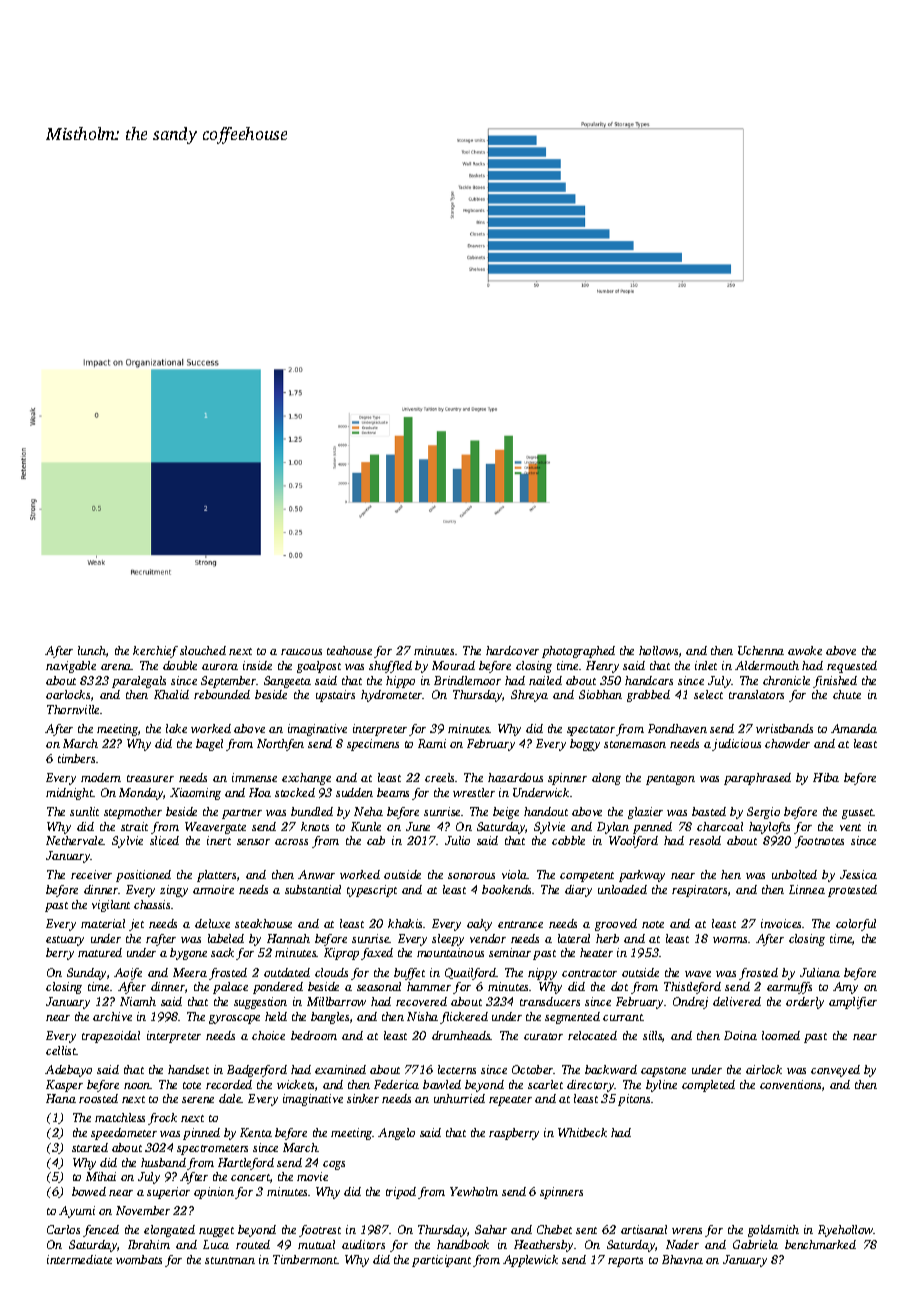 Image resolution: width=924 pixels, height=1308 pixels. What do you see at coordinates (349, 650) in the screenshot?
I see `teahouse` at bounding box center [349, 650].
